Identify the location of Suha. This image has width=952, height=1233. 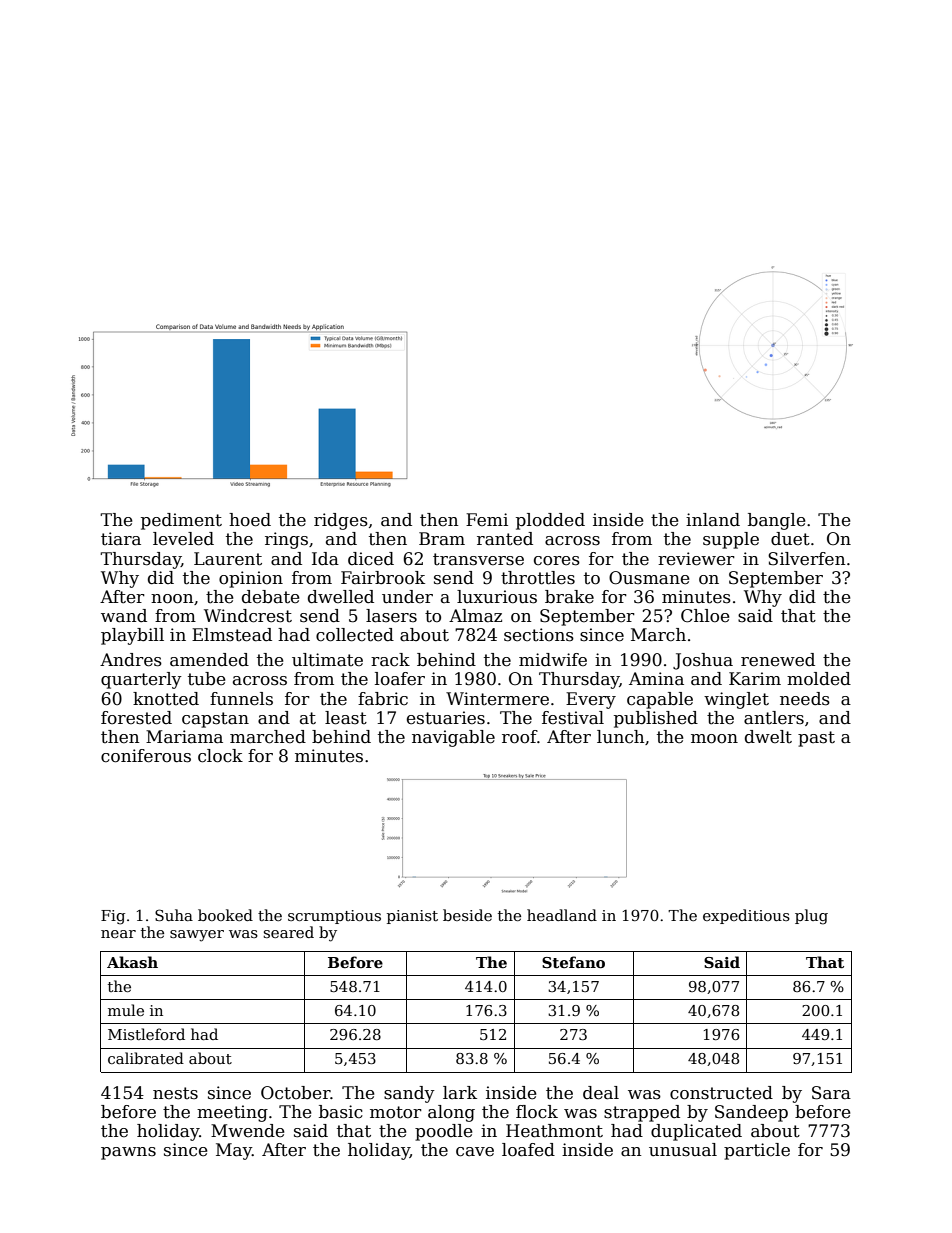
(174, 915).
